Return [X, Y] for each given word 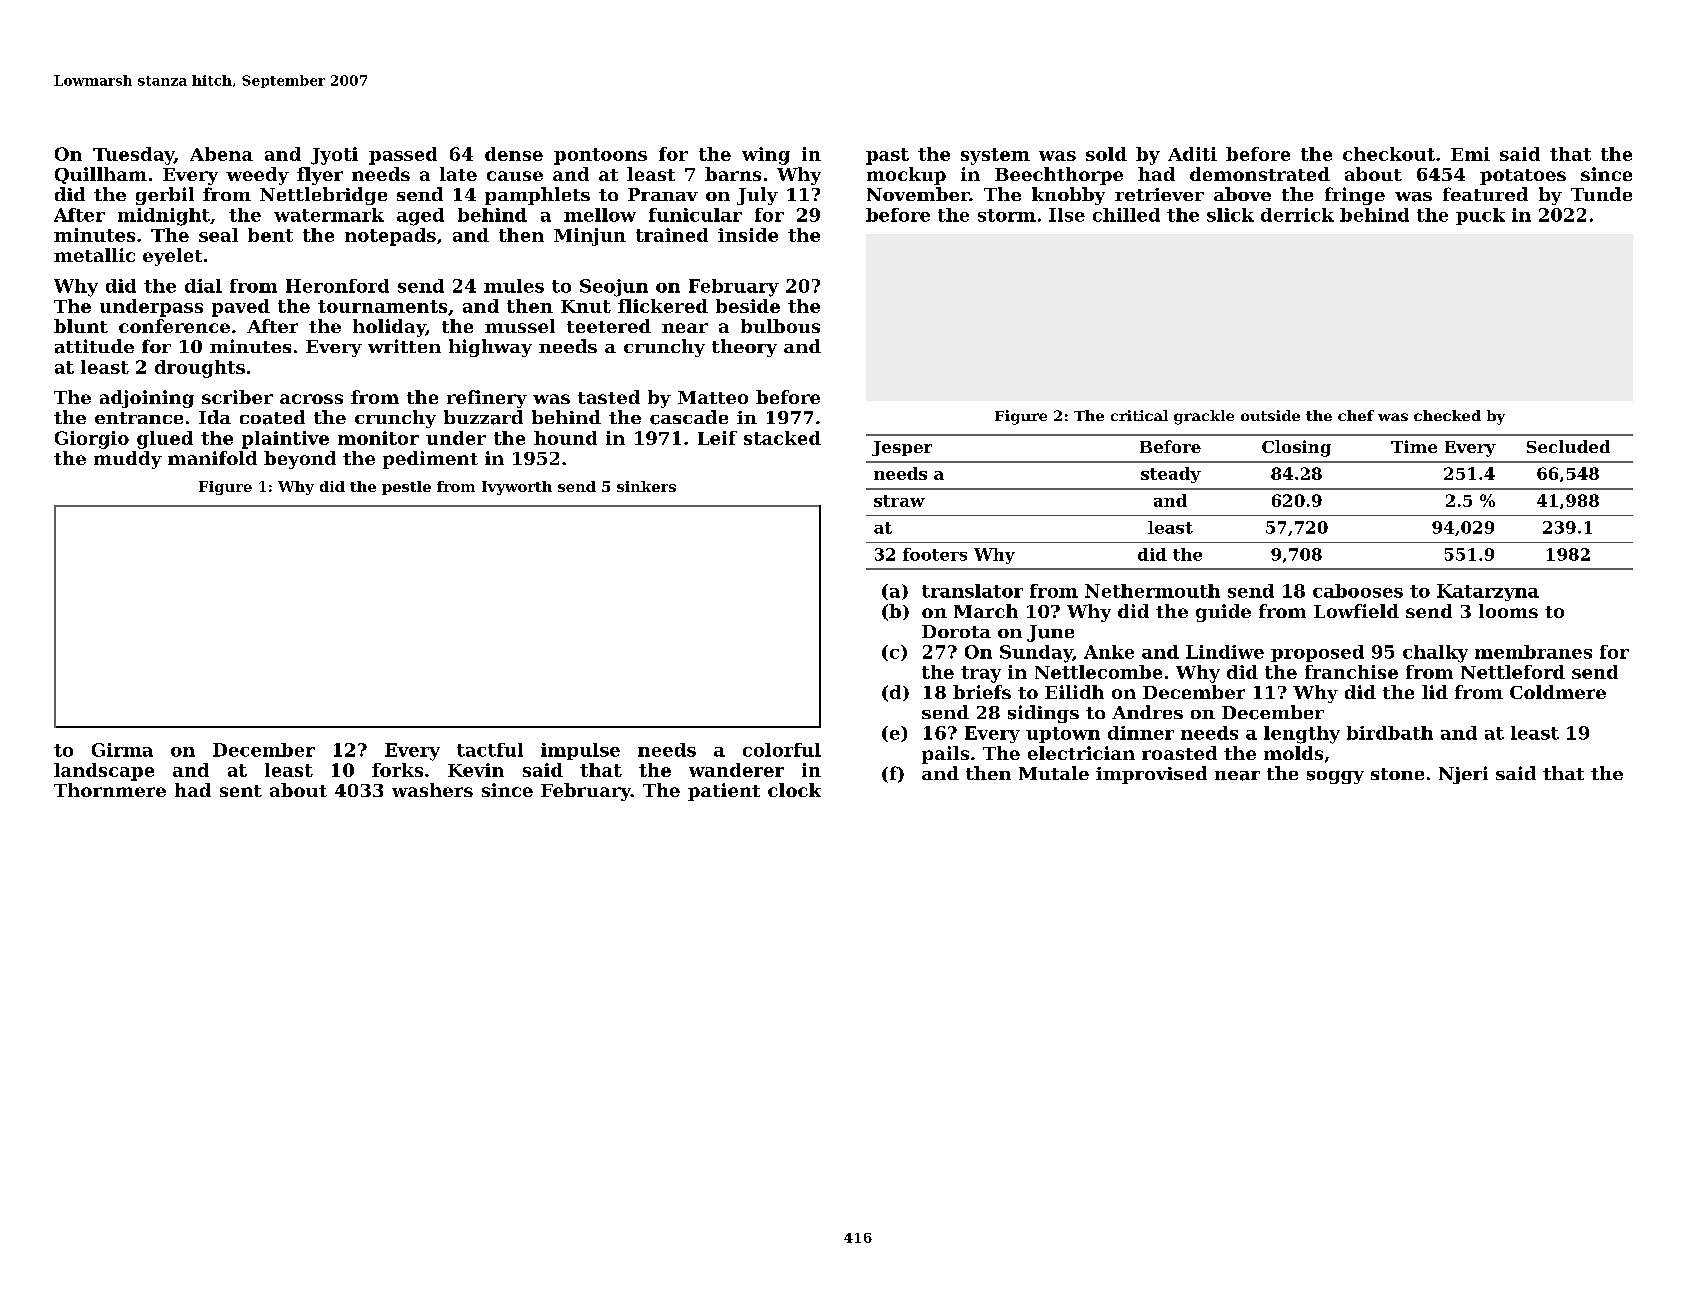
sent [241, 791]
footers [935, 554]
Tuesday [133, 156]
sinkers [646, 486]
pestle [406, 488]
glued [165, 440]
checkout [1389, 154]
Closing [1296, 448]
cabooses [1358, 591]
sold [1106, 154]
